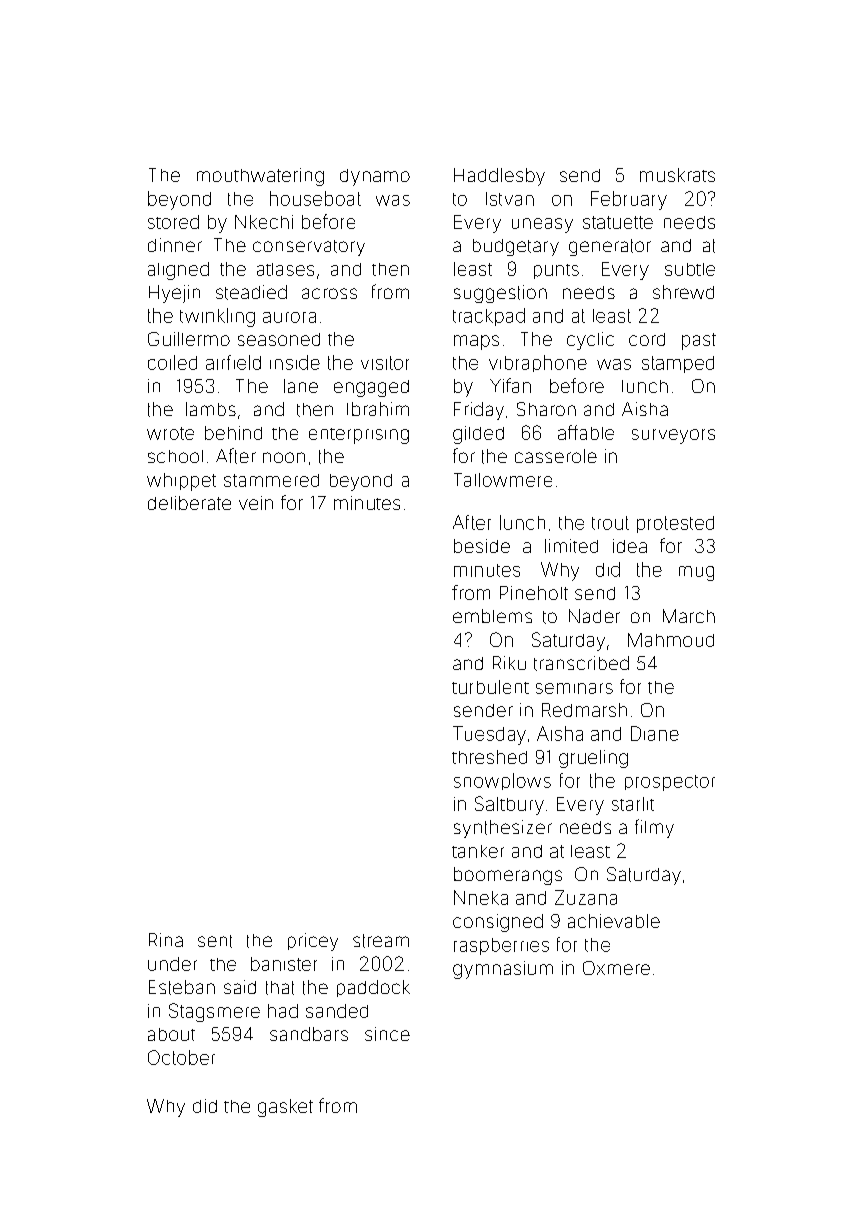 This screenshot has height=1224, width=863. I want to click on enterprising, so click(359, 436).
